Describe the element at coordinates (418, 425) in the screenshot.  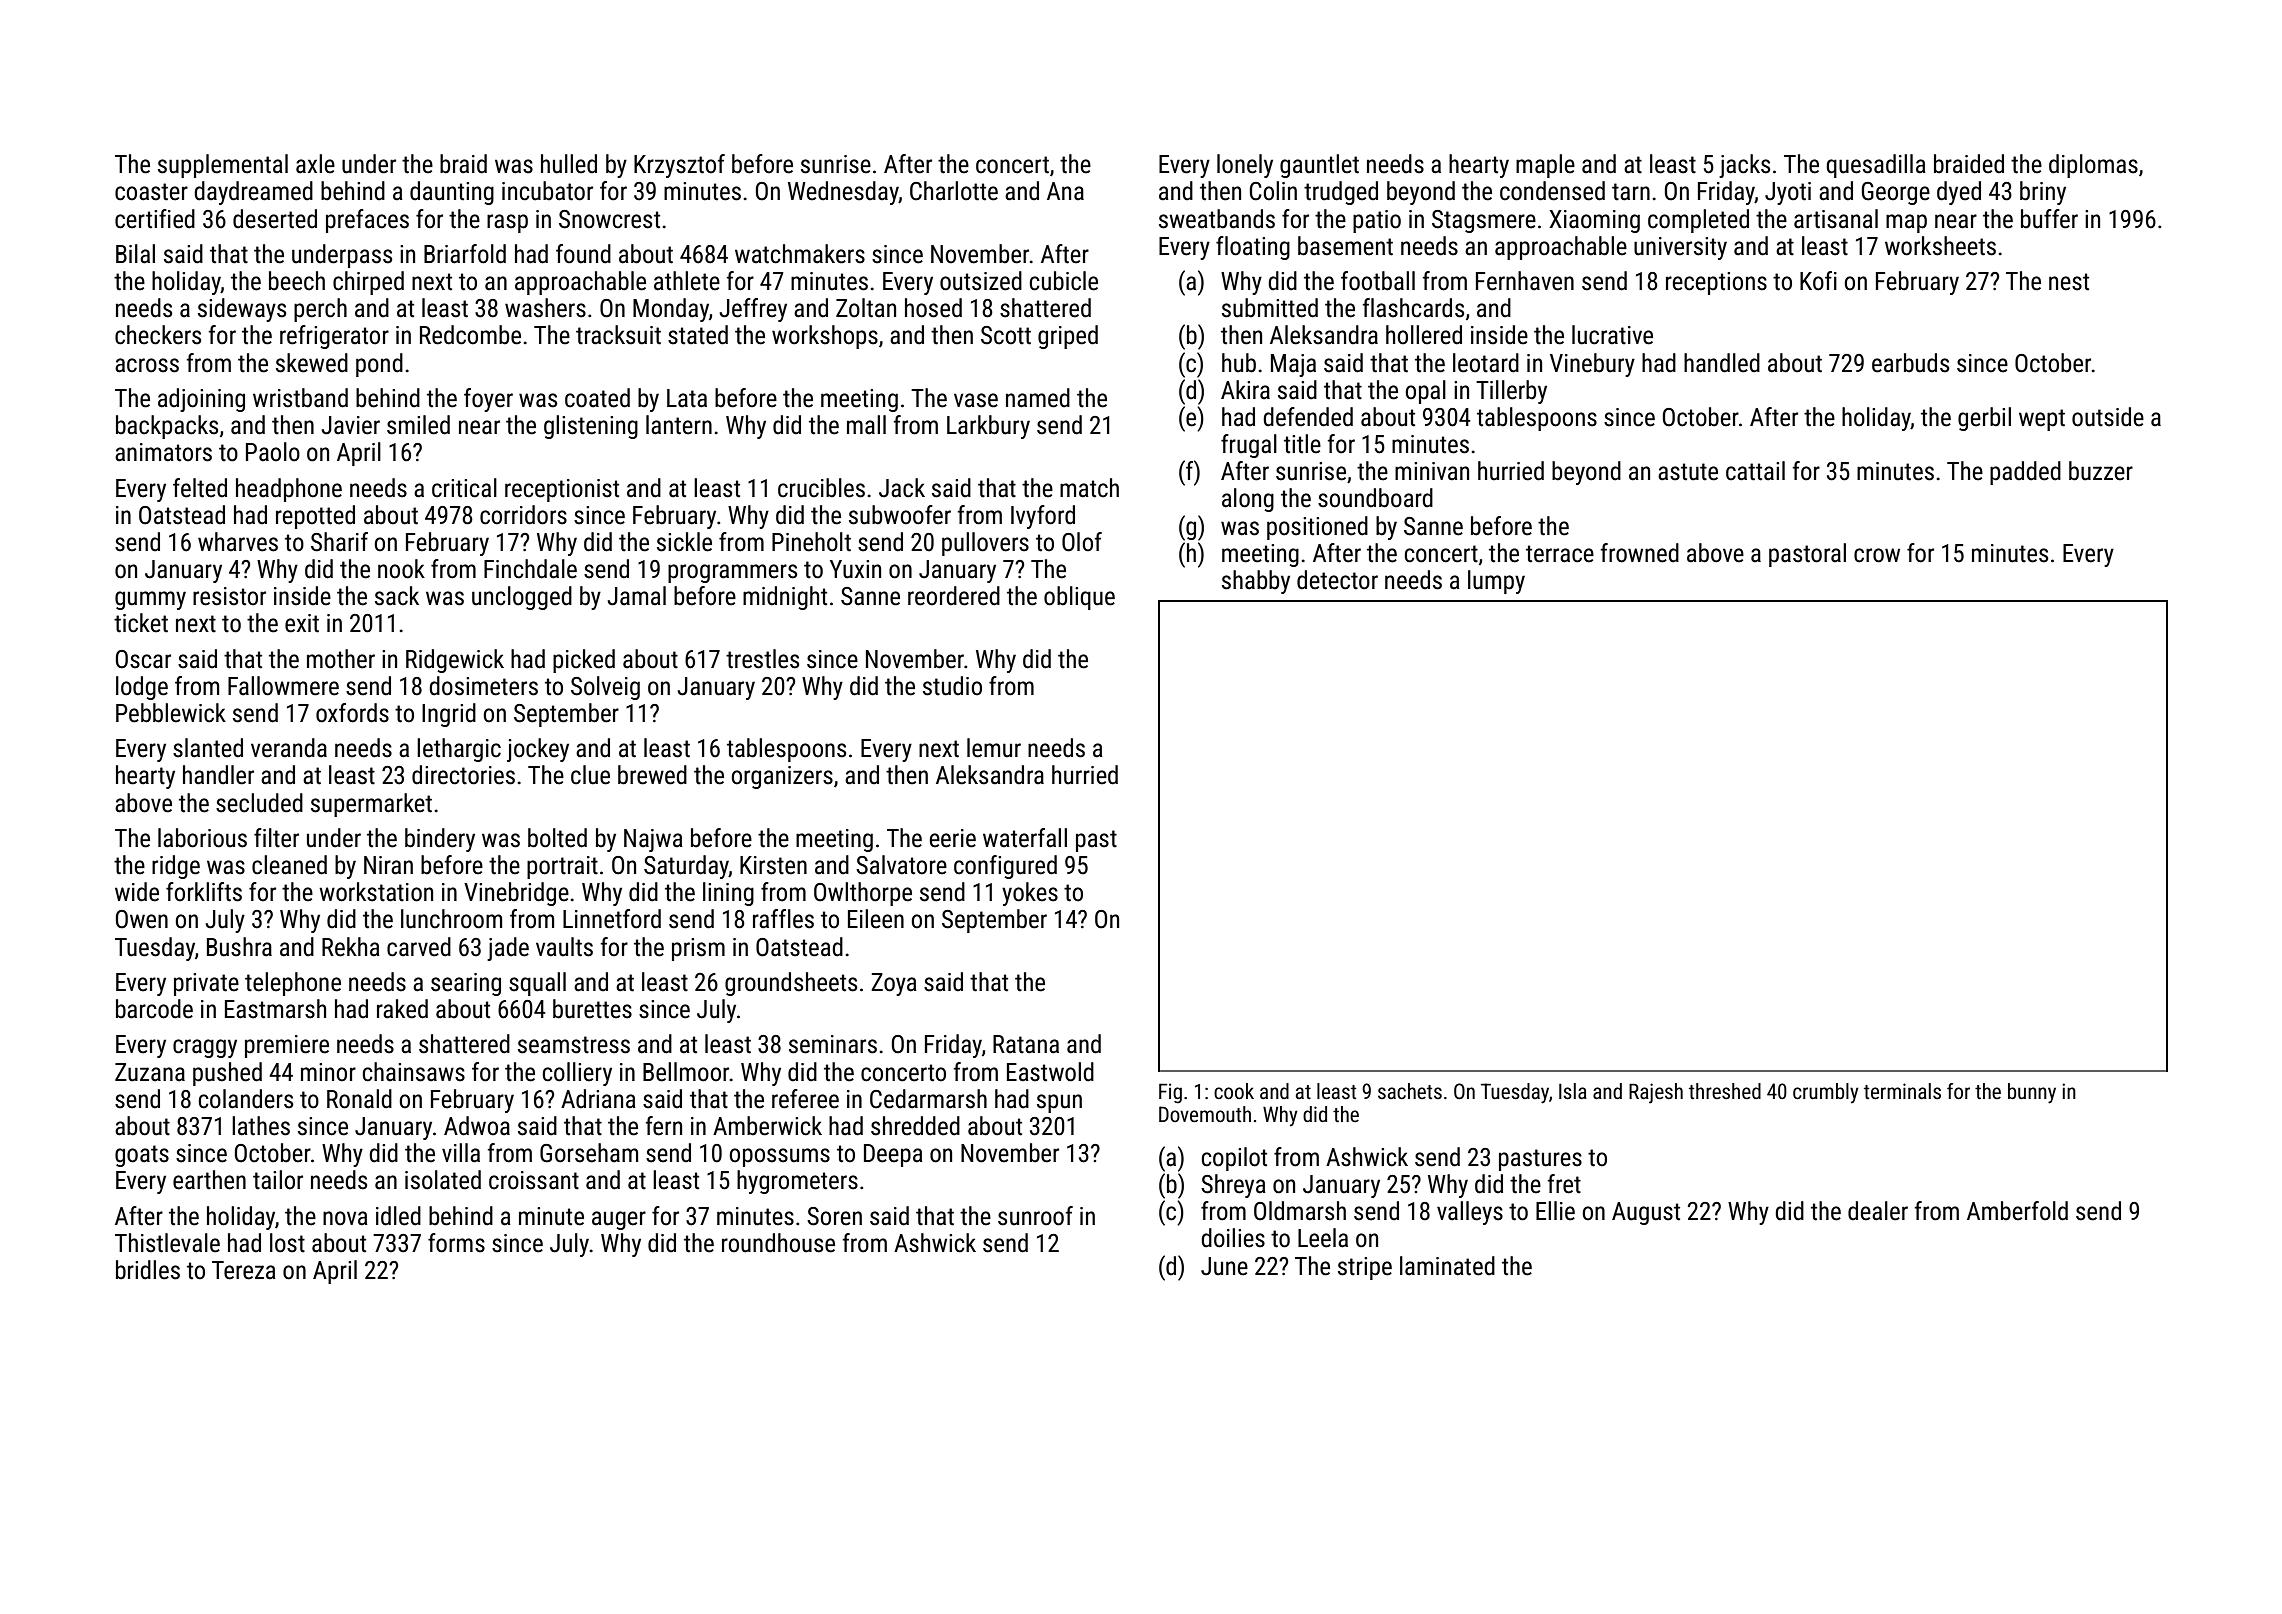
I see `smiled` at that location.
